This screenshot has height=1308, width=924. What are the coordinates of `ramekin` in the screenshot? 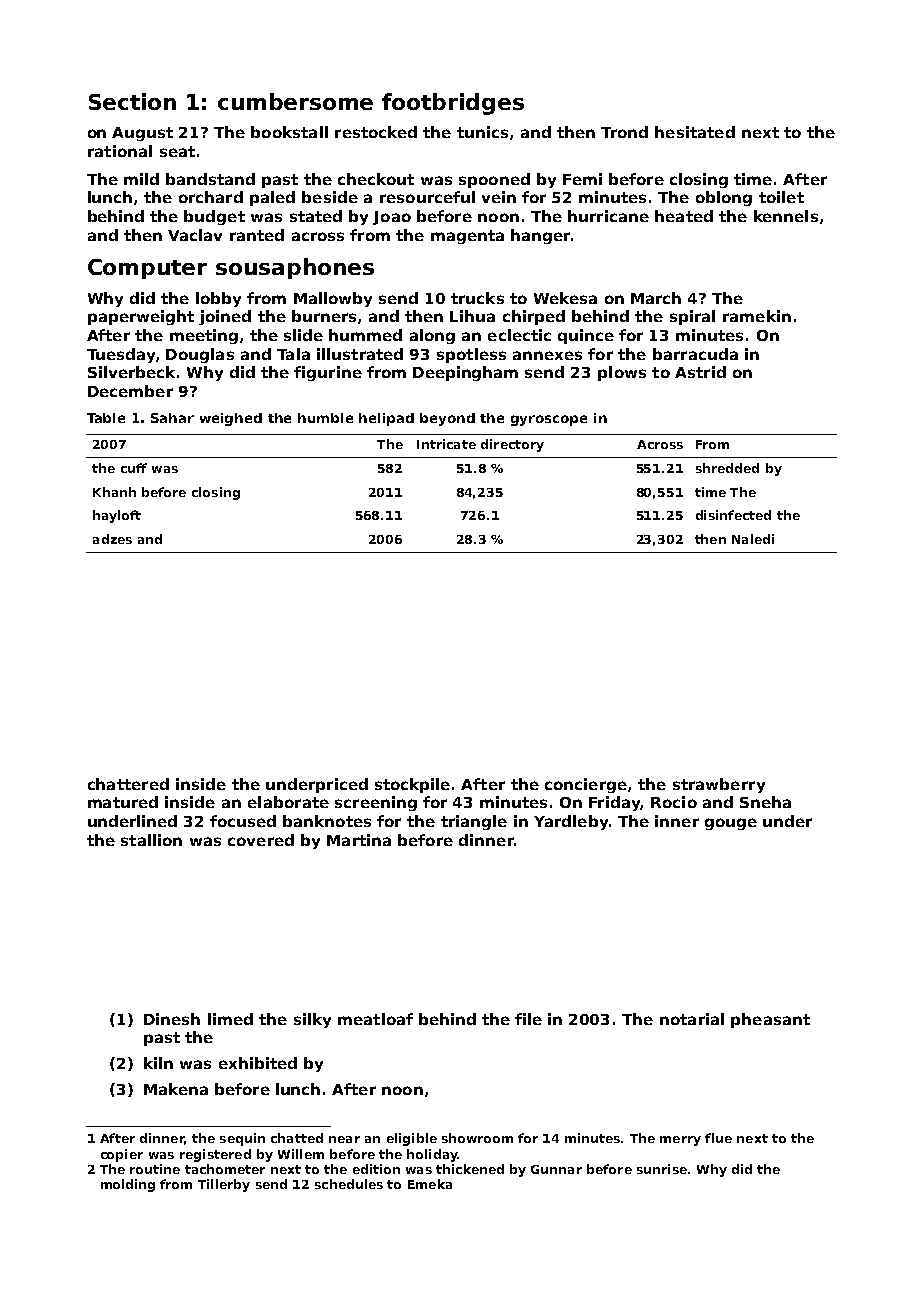 It's located at (757, 316).
